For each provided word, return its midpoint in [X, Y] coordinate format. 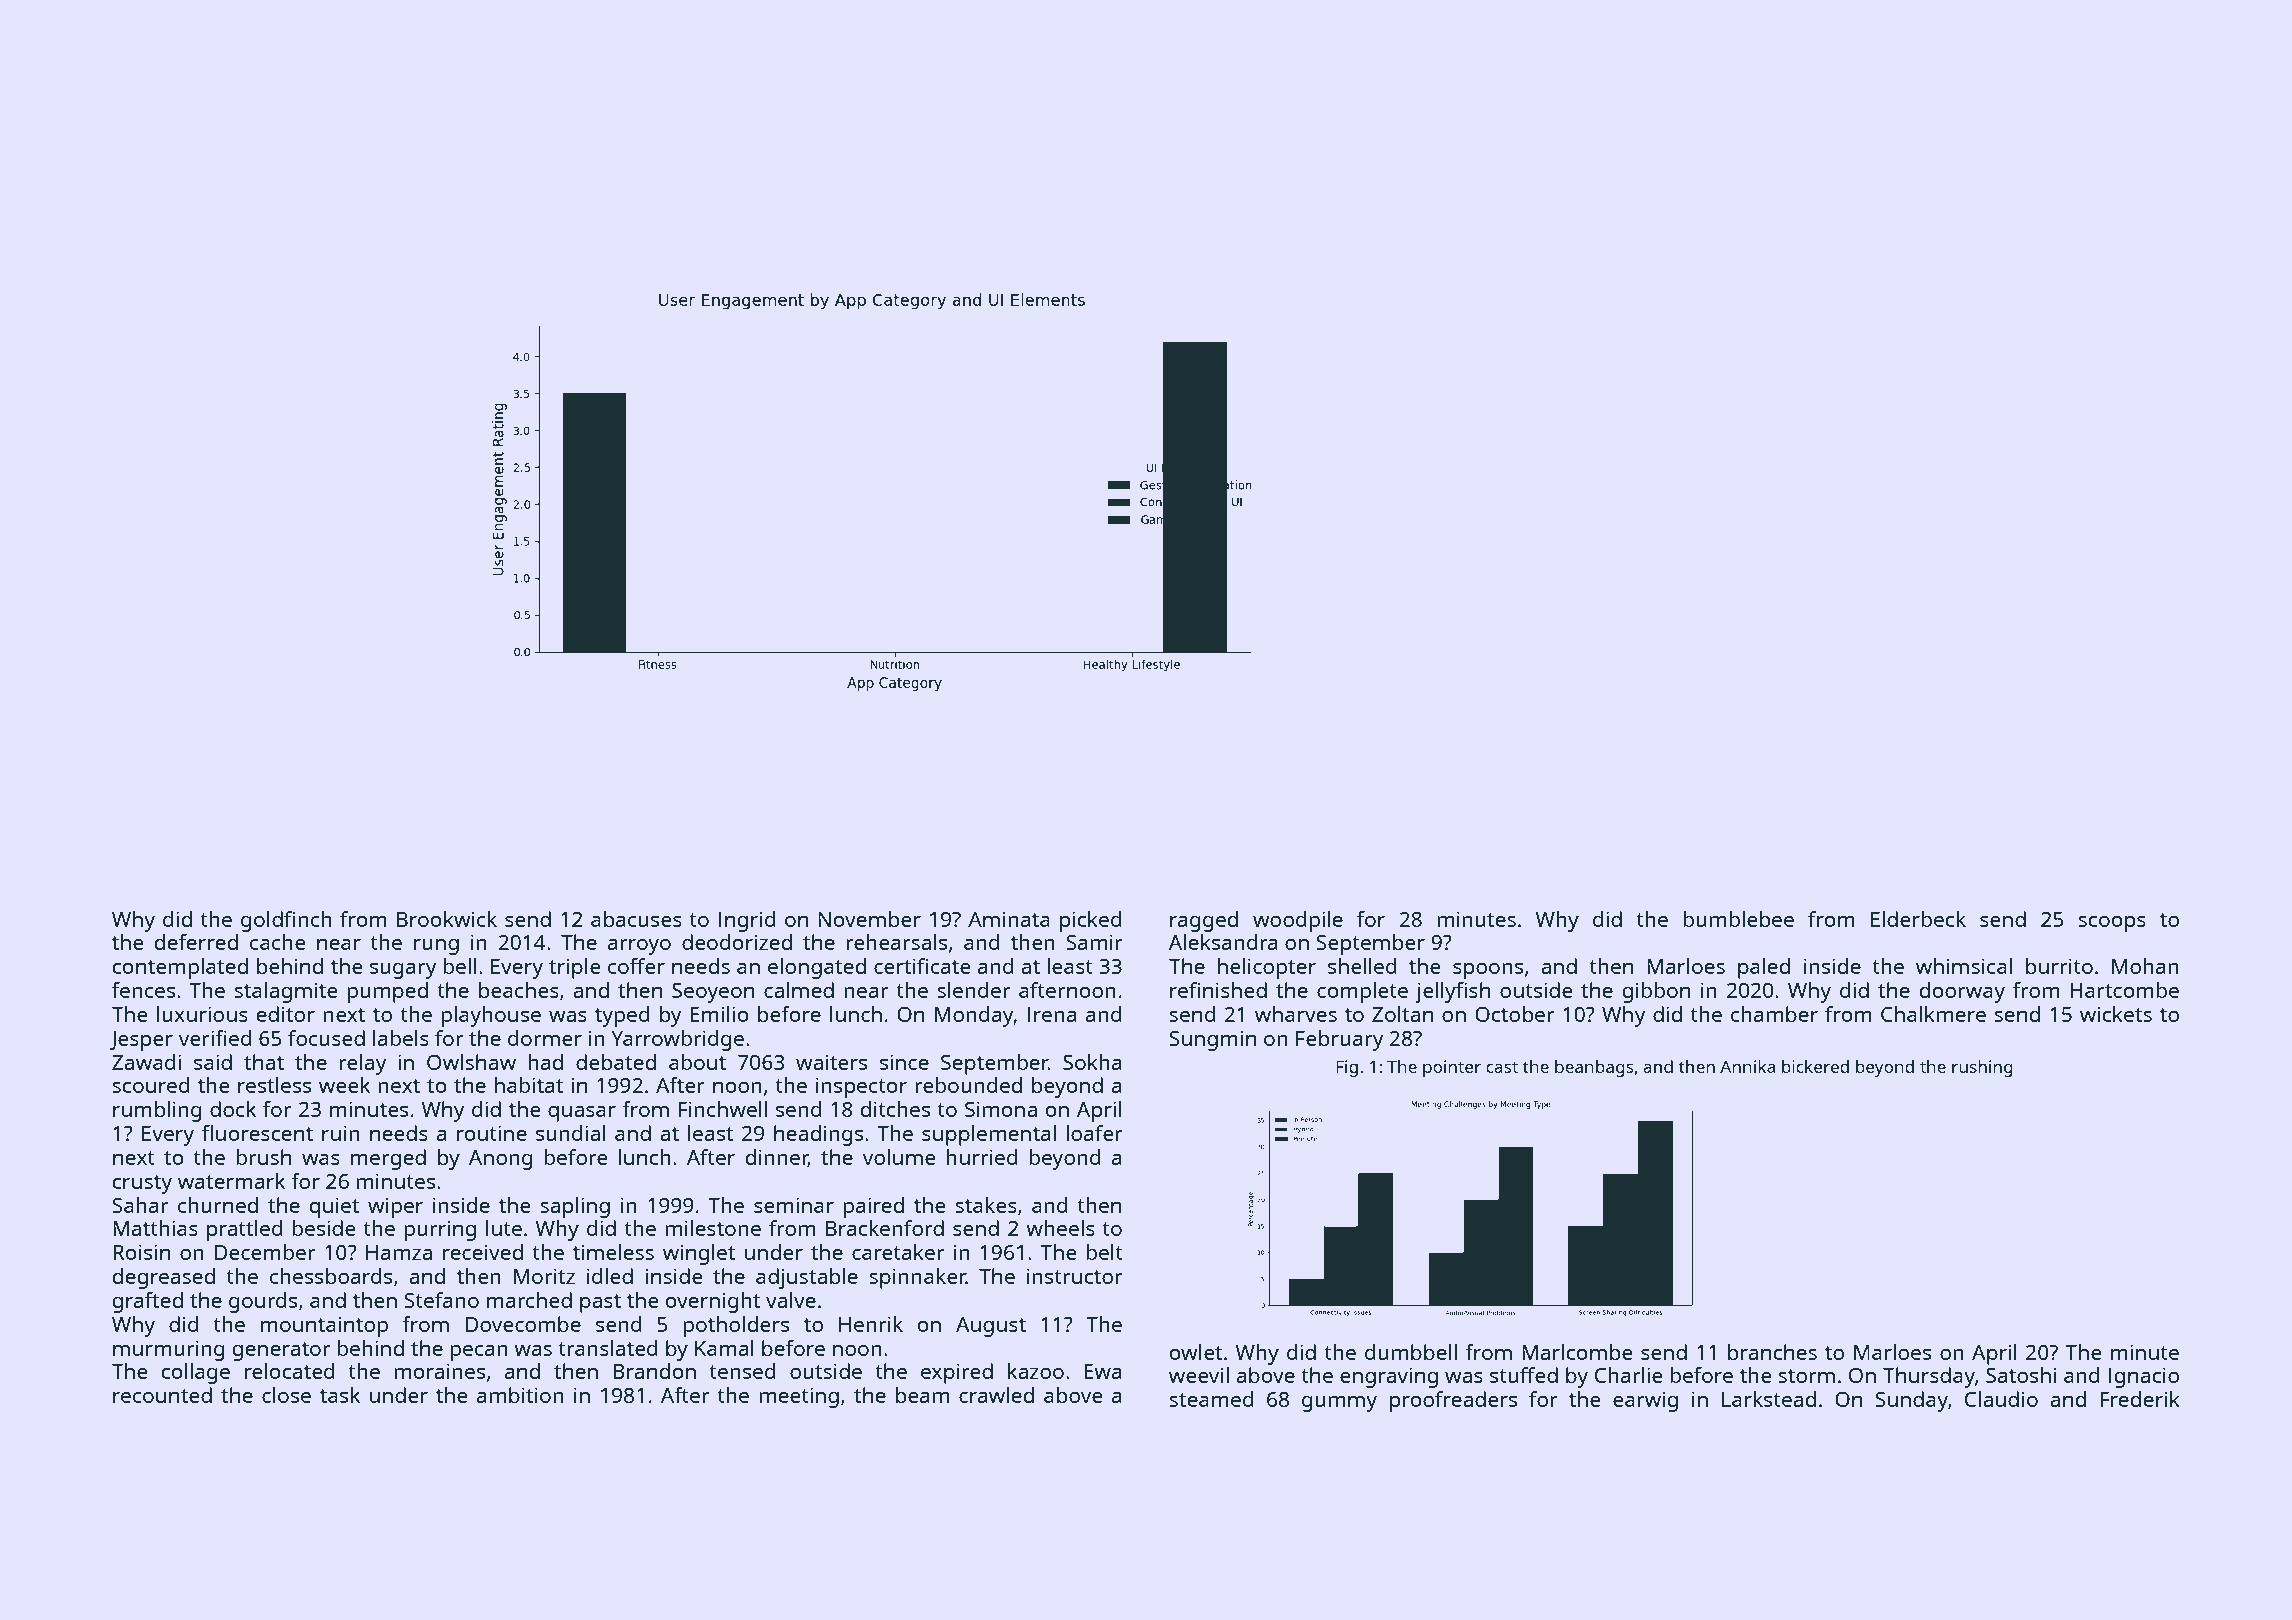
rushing [1982, 1068]
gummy [1339, 1404]
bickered [1815, 1066]
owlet [1195, 1352]
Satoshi [2021, 1375]
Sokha [1092, 1062]
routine [492, 1133]
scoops [2112, 924]
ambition [520, 1395]
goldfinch [286, 921]
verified [215, 1038]
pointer [1452, 1068]
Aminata [1009, 919]
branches [1772, 1352]
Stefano [441, 1300]
